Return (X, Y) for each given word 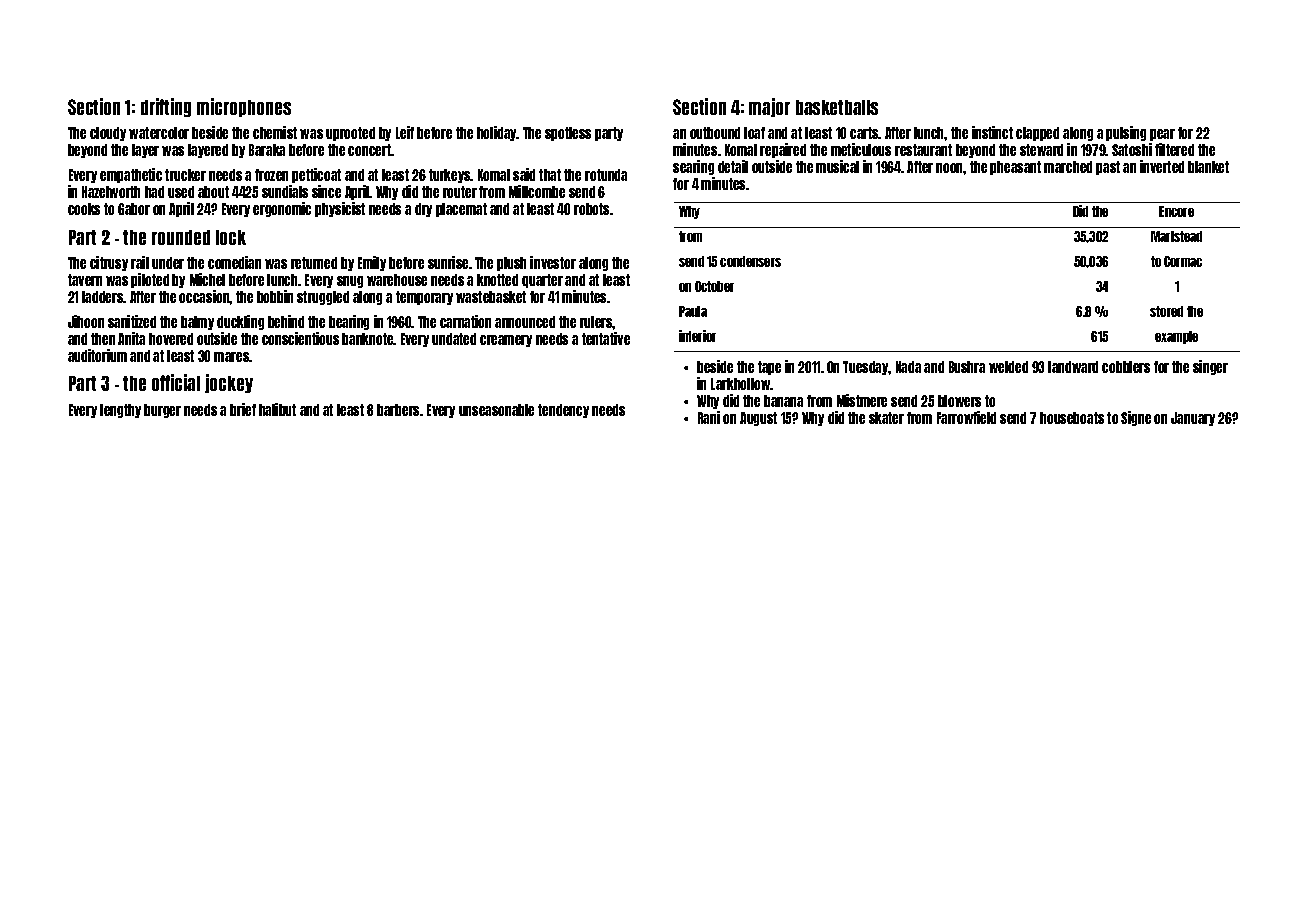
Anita (131, 338)
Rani (709, 417)
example (1176, 337)
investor (553, 262)
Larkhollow (741, 384)
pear (1162, 135)
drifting (166, 107)
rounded (181, 237)
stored (1166, 311)
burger (162, 411)
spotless (568, 134)
